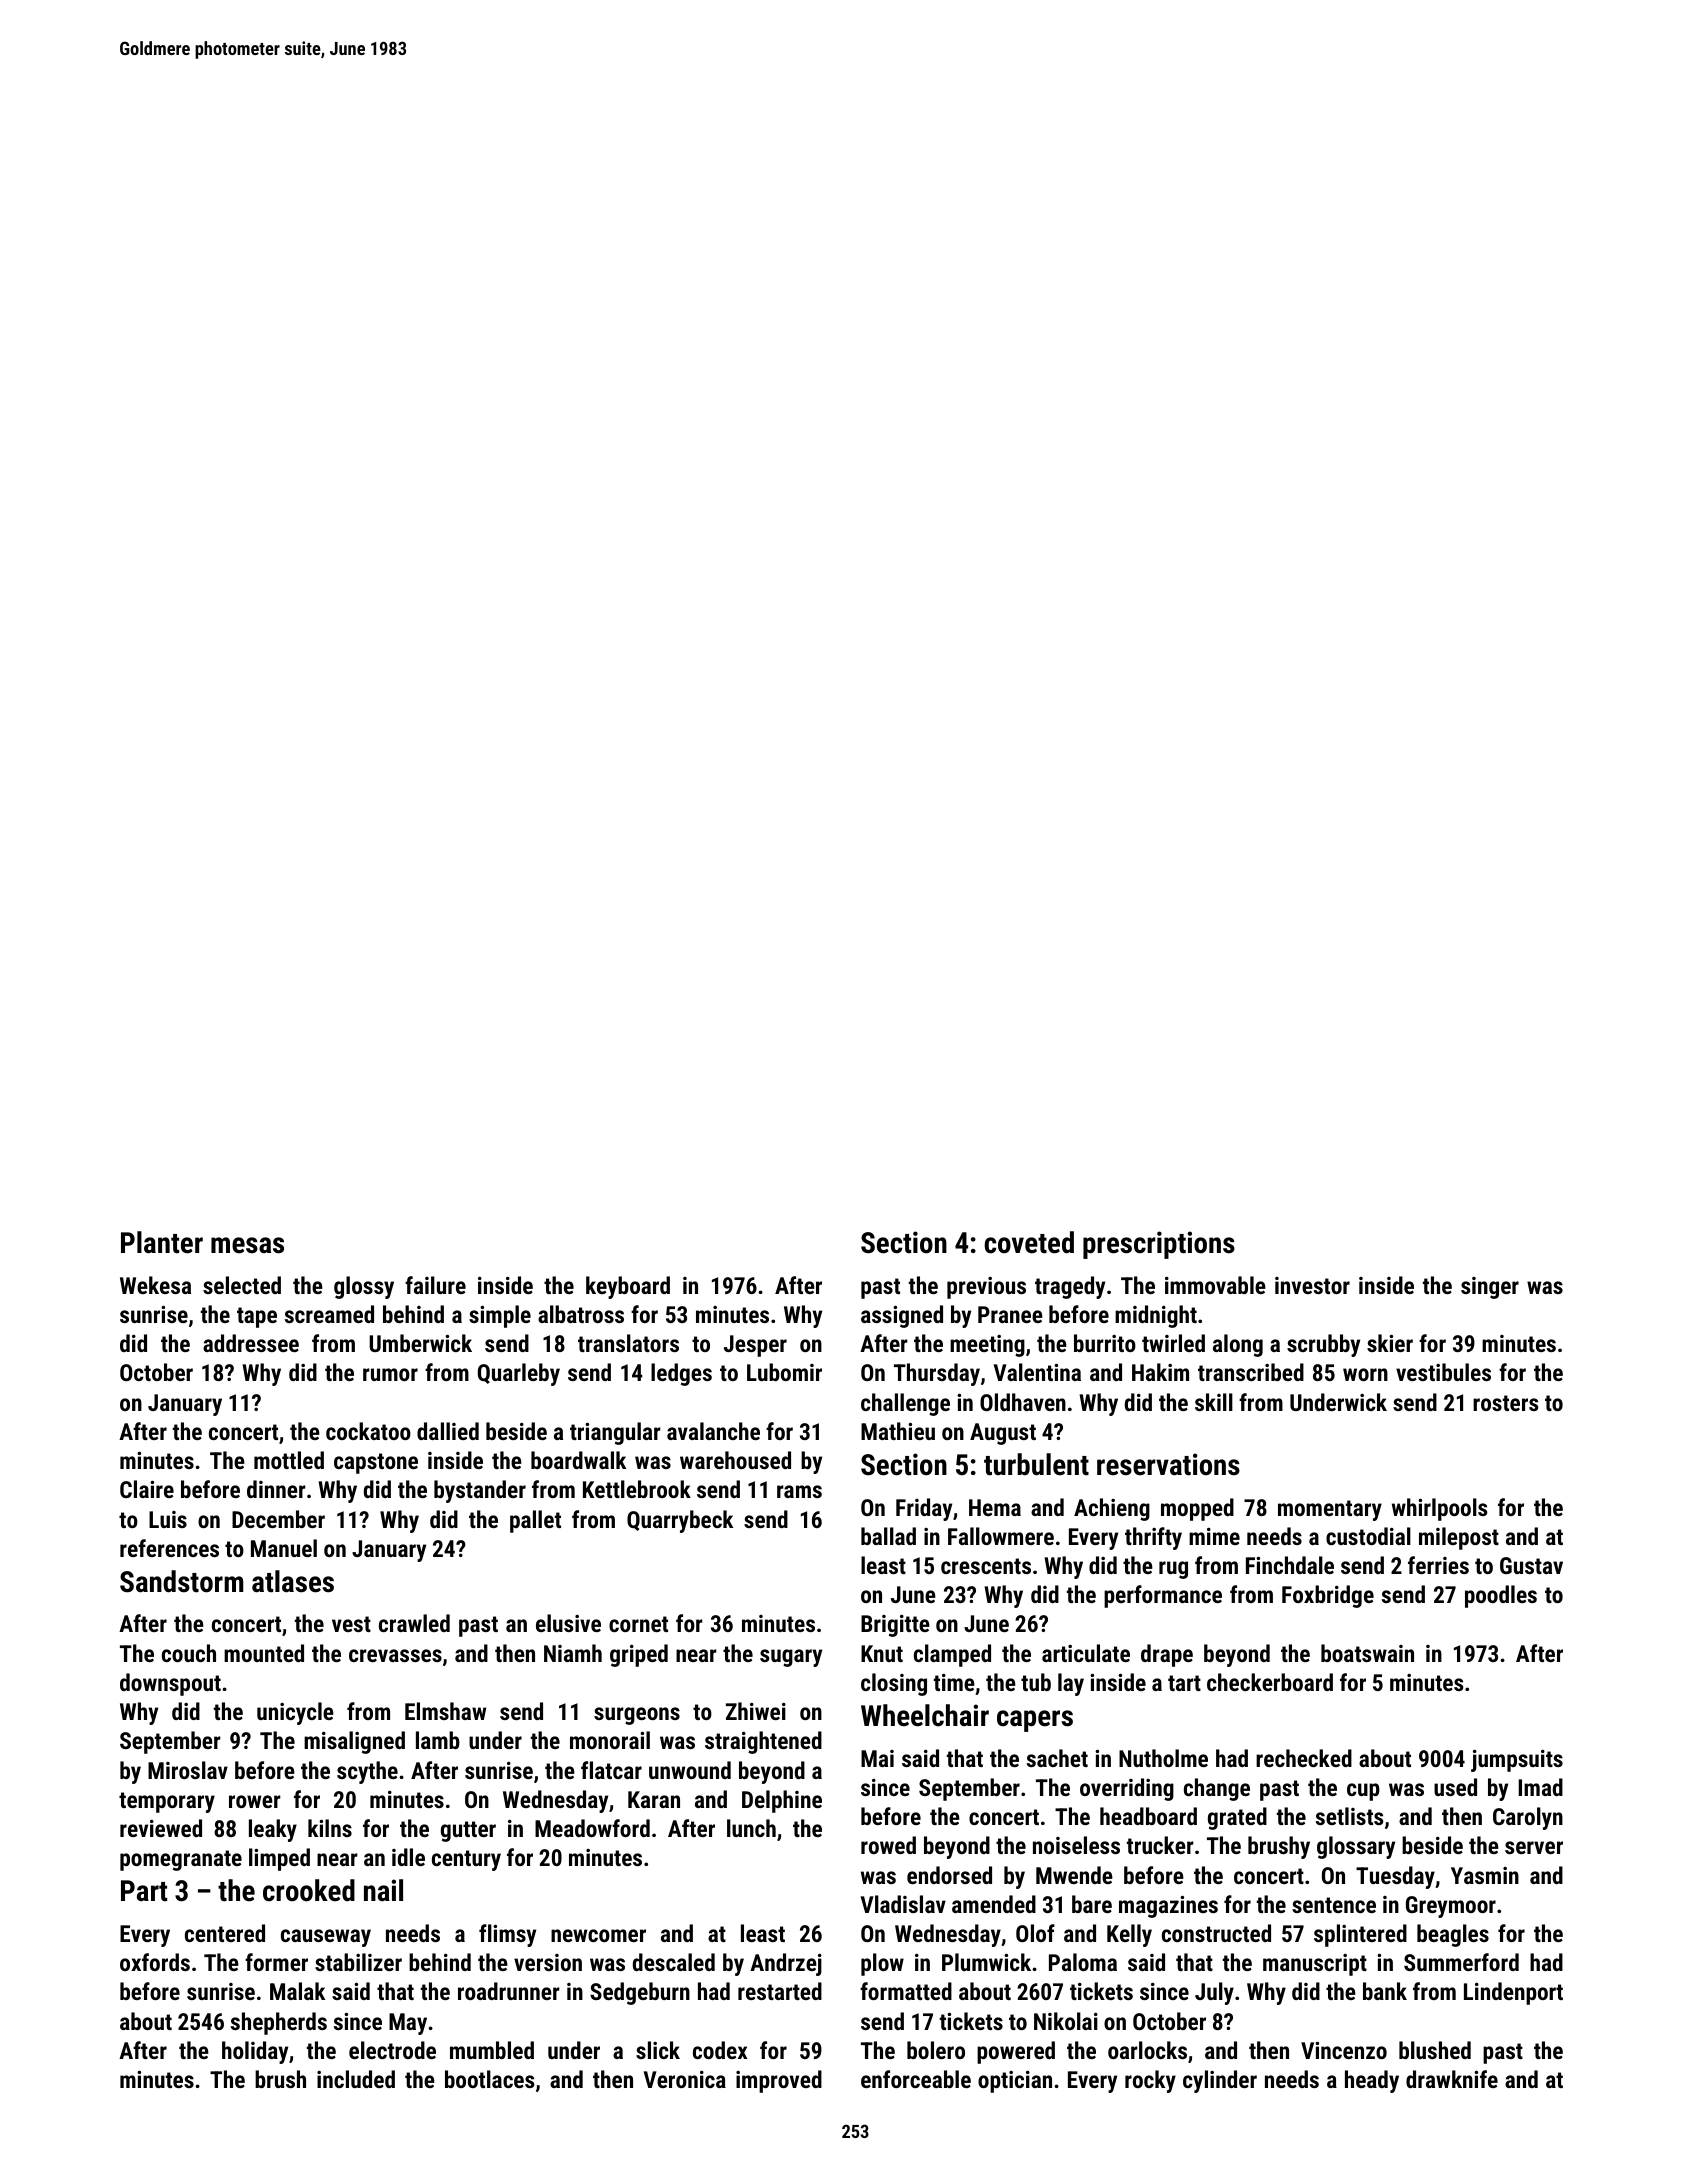 The height and width of the image is (2178, 1683). I want to click on December, so click(278, 1519).
